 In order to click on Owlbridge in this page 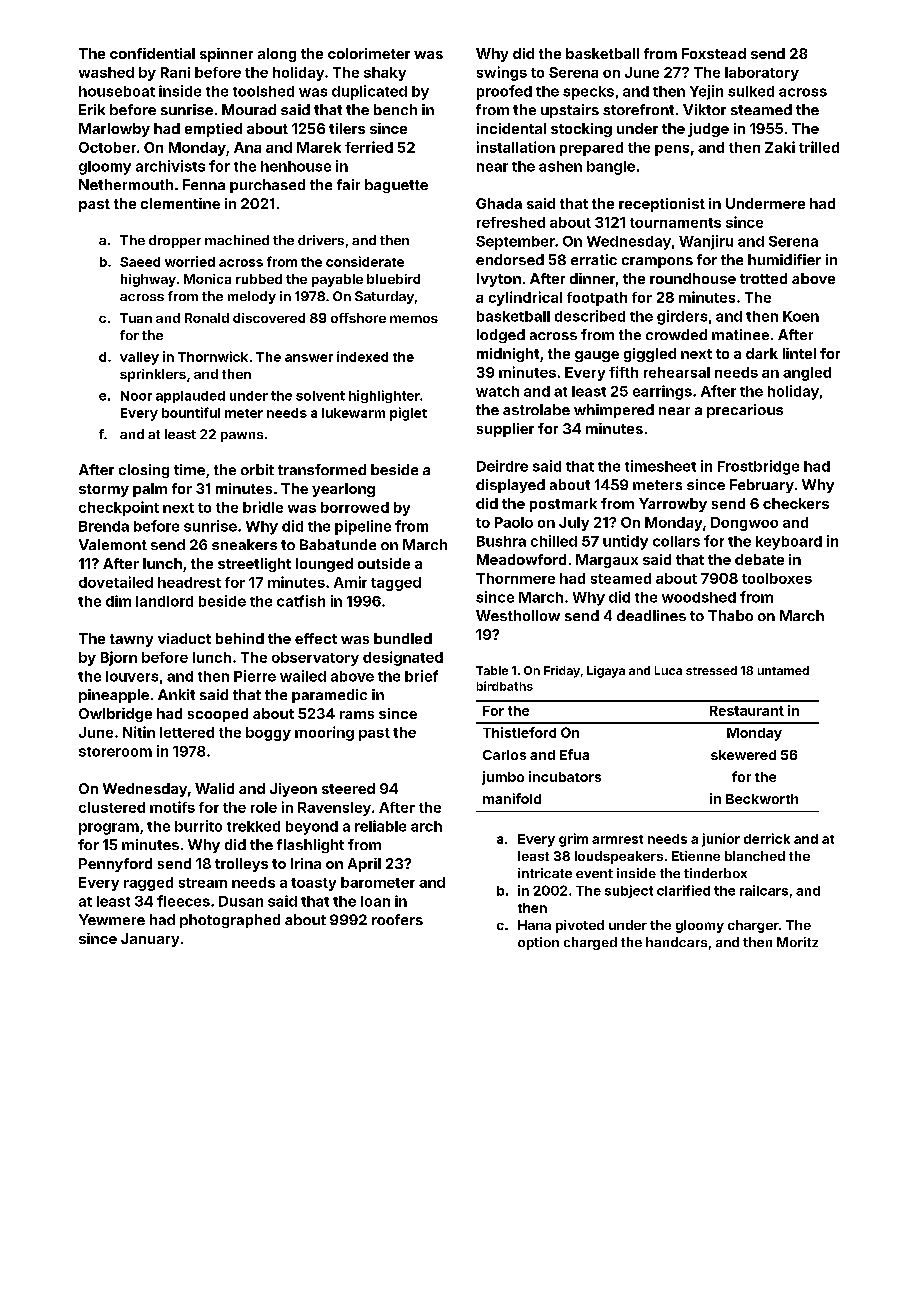, I will do `click(115, 715)`.
